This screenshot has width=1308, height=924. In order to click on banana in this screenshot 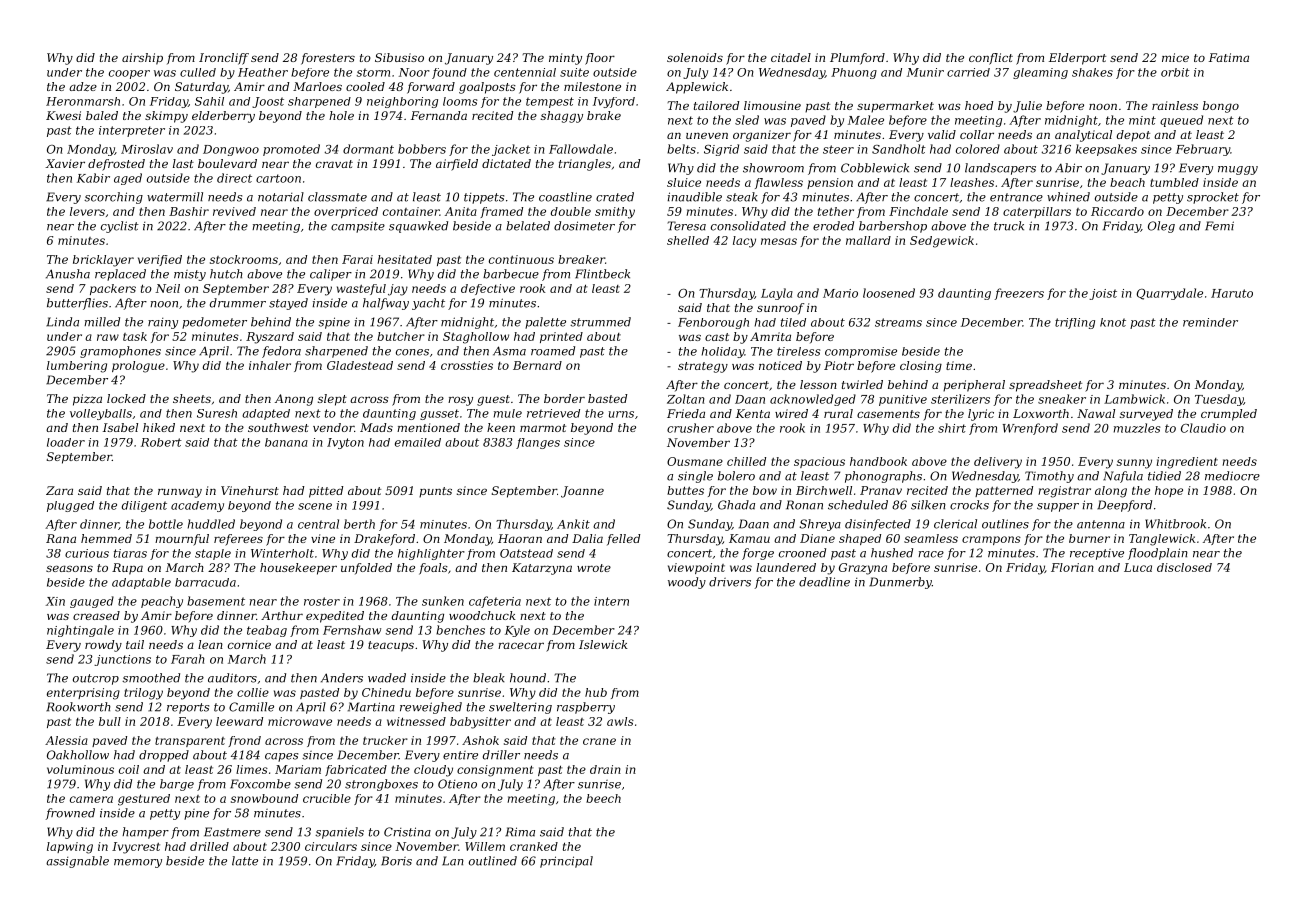, I will do `click(286, 442)`.
